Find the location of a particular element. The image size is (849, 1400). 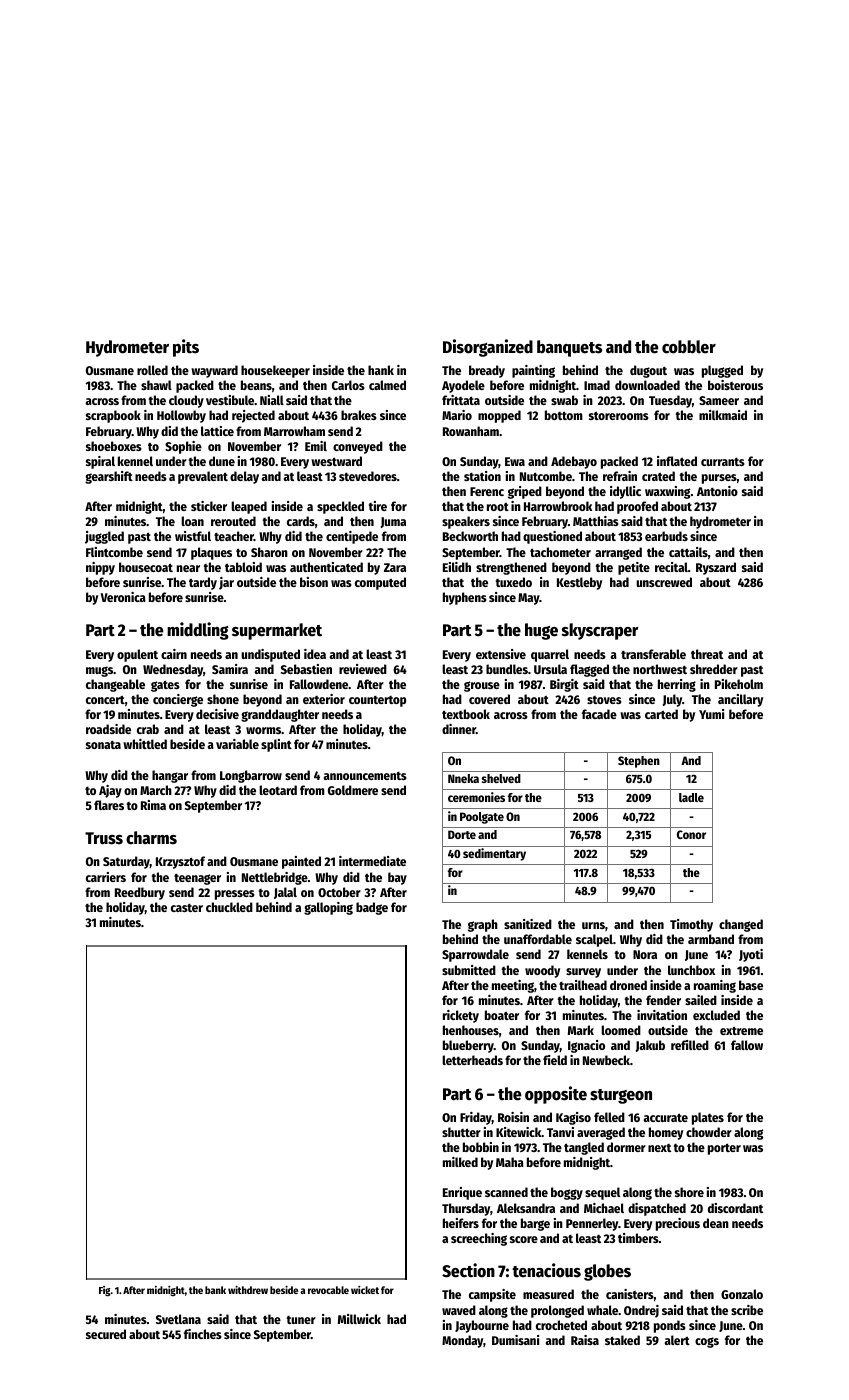

cobbler is located at coordinates (689, 347).
